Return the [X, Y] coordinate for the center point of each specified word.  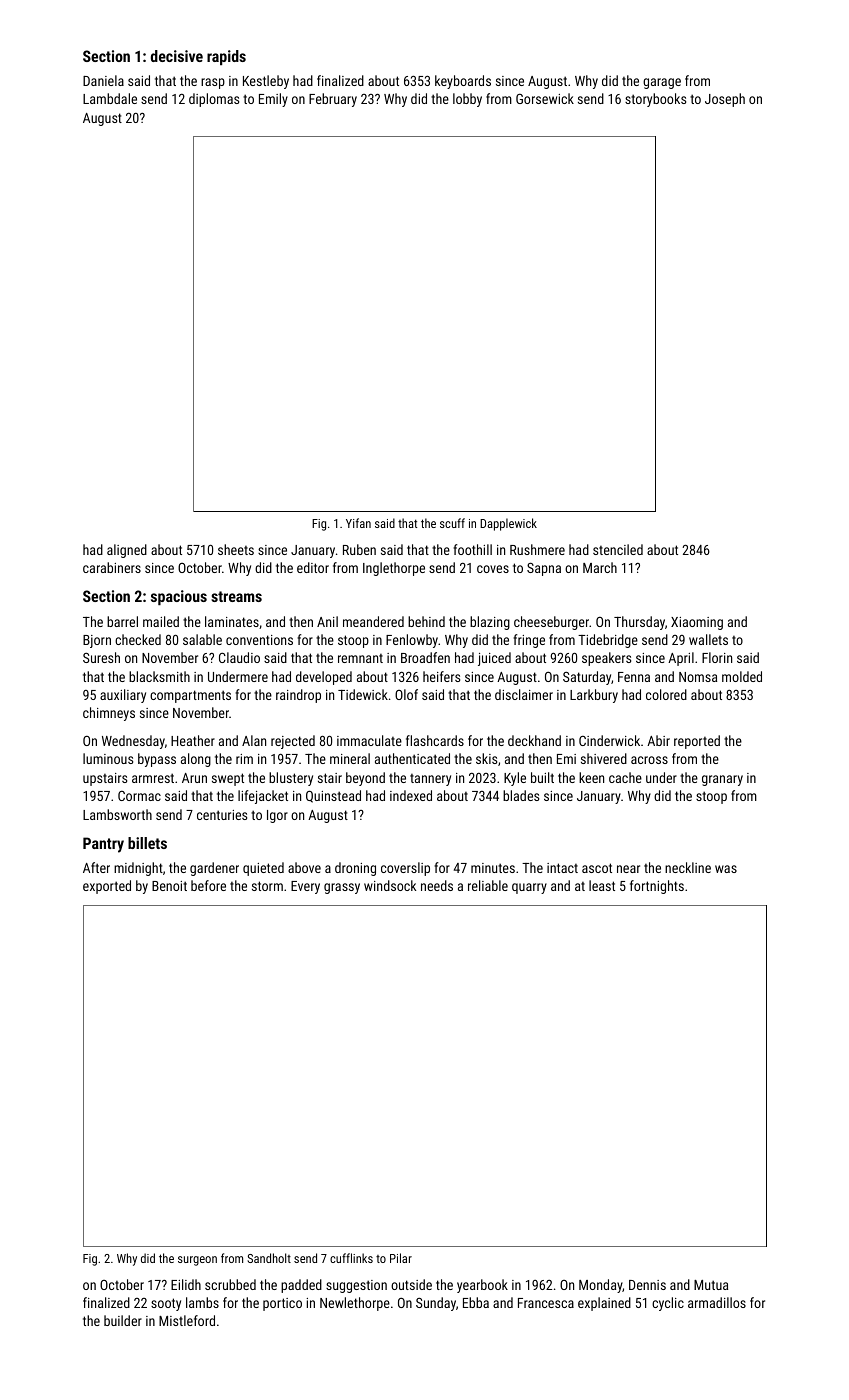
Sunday [436, 1304]
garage [662, 83]
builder [123, 1320]
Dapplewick [508, 524]
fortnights [657, 887]
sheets [236, 549]
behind [426, 621]
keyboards [463, 82]
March [600, 567]
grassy [342, 888]
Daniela [103, 80]
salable [202, 639]
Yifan [358, 523]
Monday [601, 1286]
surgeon [197, 1261]
